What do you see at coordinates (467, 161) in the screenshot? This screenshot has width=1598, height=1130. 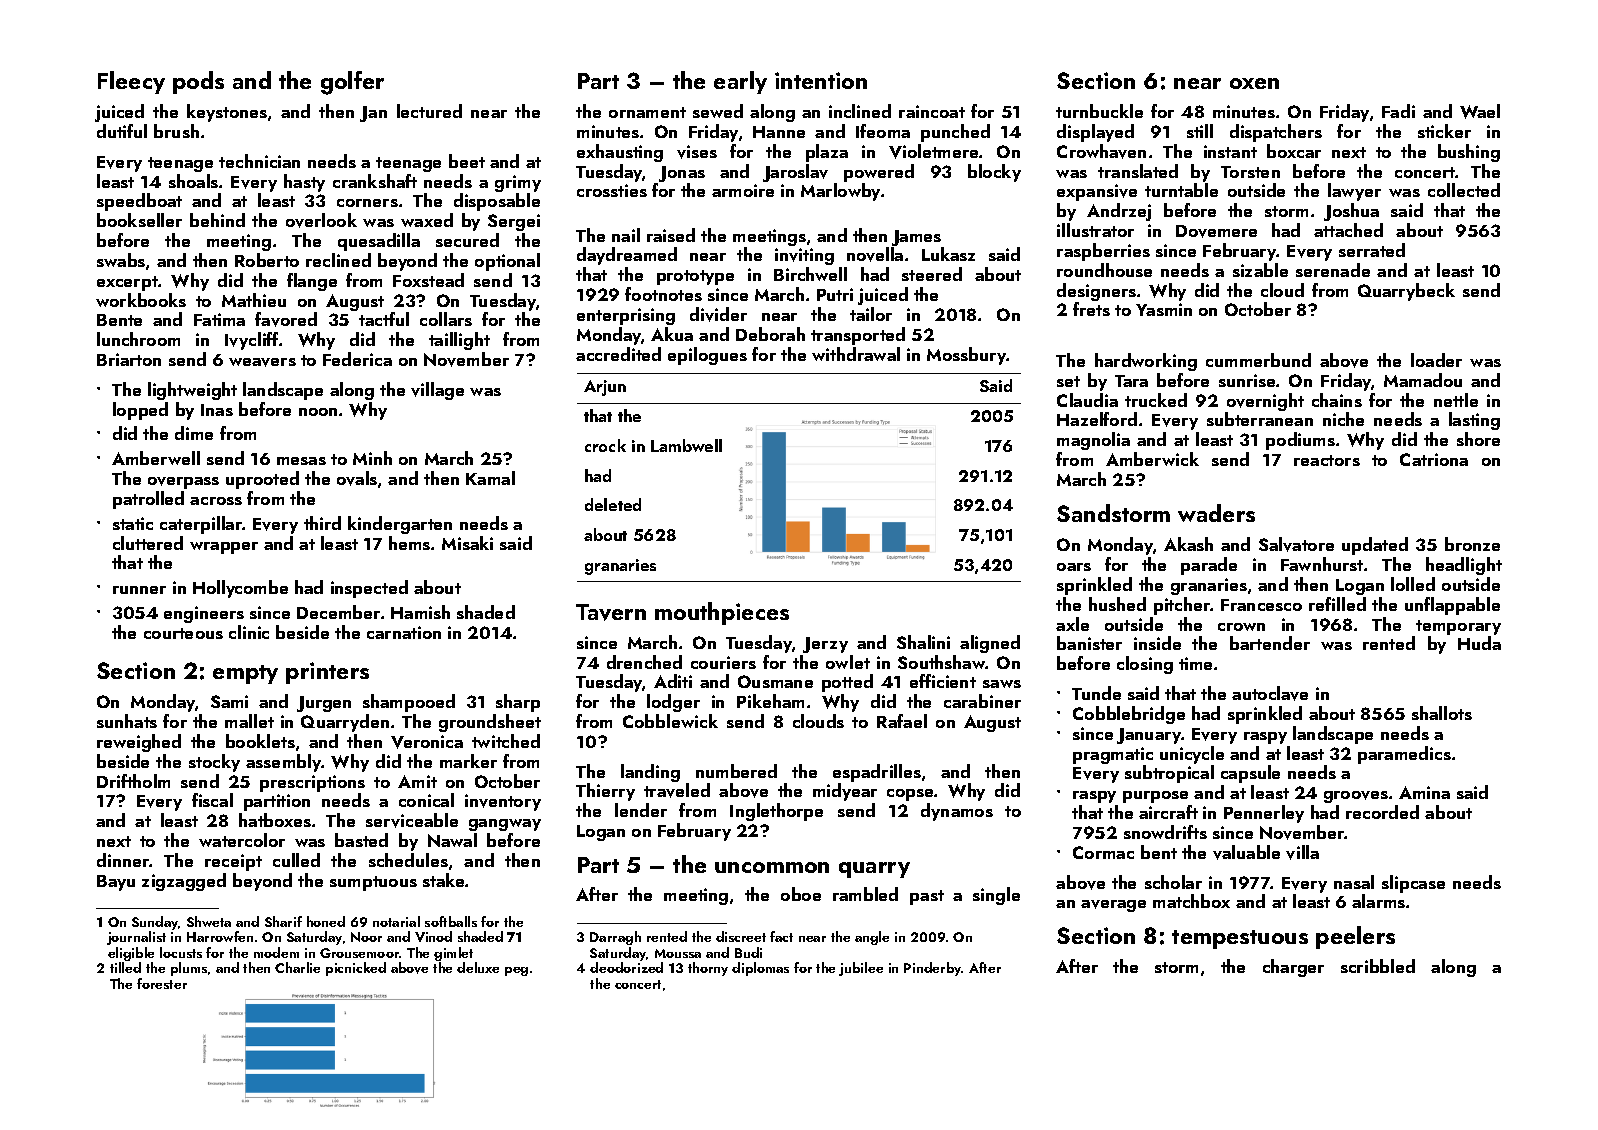 I see `beet` at bounding box center [467, 161].
